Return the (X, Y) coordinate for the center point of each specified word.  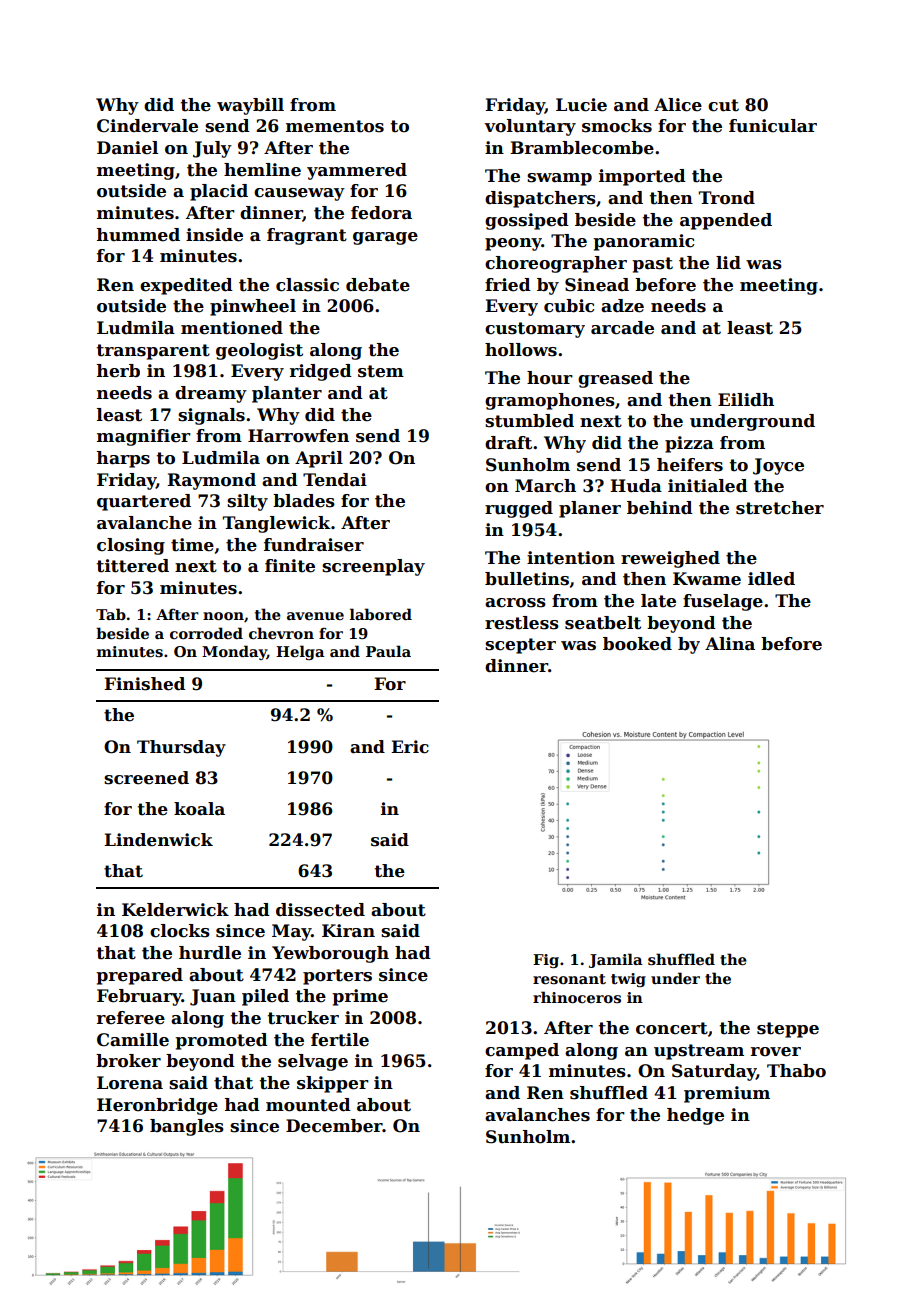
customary (535, 330)
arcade (622, 328)
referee (131, 1018)
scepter (520, 646)
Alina (730, 644)
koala (199, 809)
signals (211, 416)
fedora (381, 213)
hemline (262, 170)
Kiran (348, 931)
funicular (773, 126)
